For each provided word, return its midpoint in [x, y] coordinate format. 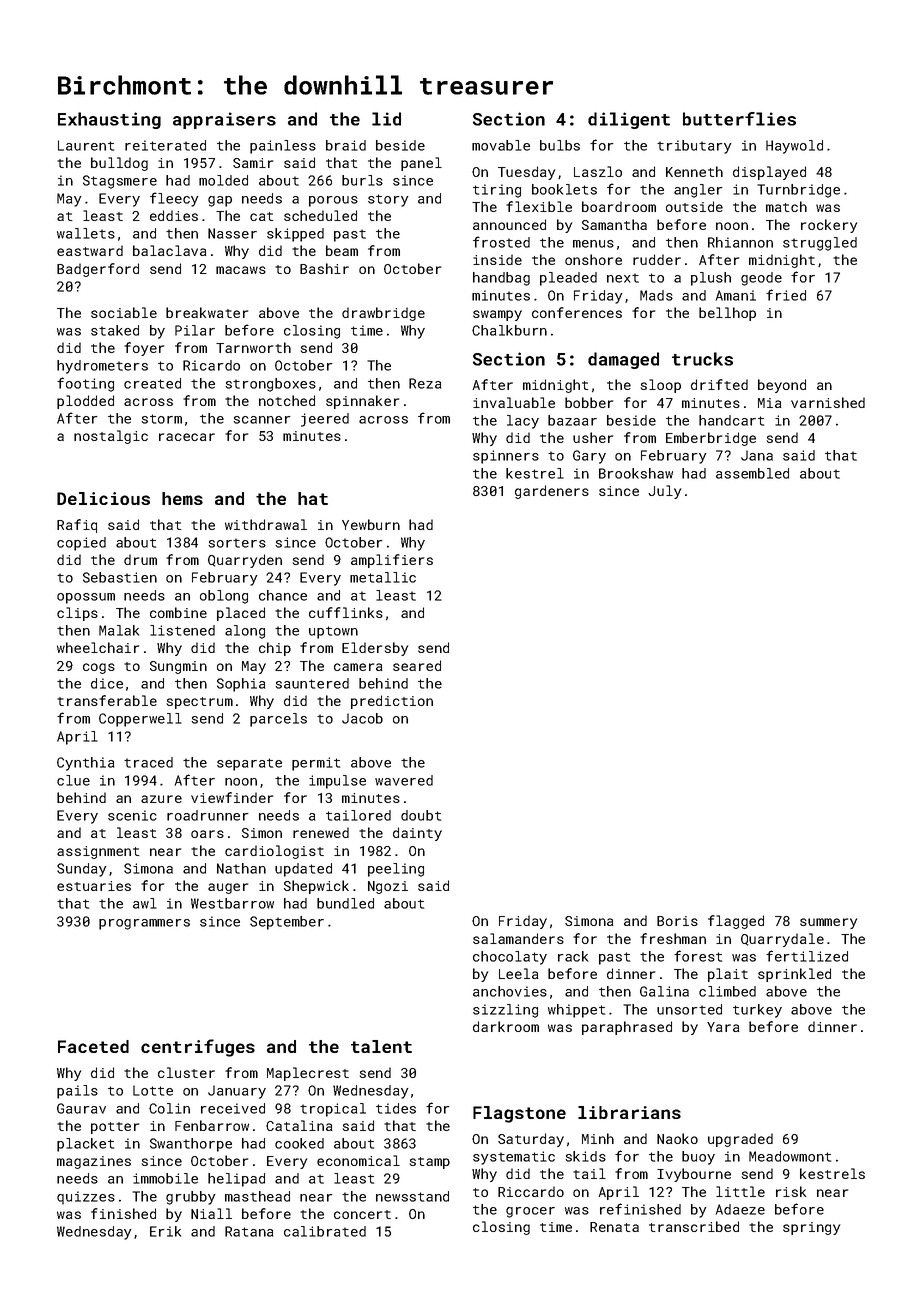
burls [362, 180]
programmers [144, 924]
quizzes [86, 1198]
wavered [404, 780]
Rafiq [77, 526]
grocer [530, 1212]
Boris [677, 921]
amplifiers [392, 561]
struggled [820, 244]
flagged [736, 922]
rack [573, 956]
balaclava [170, 250]
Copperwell [140, 720]
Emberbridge [711, 439]
